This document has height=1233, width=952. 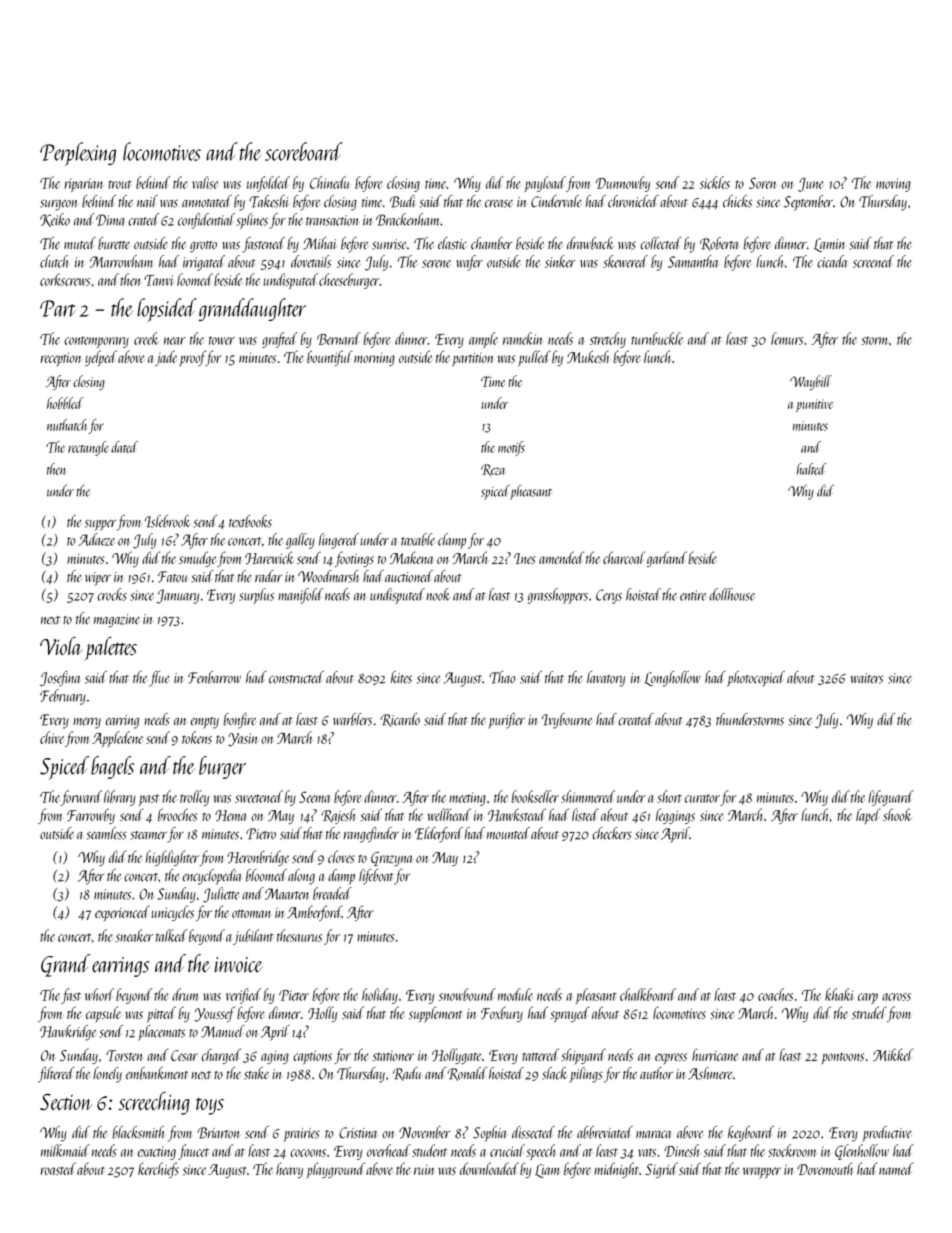 What do you see at coordinates (380, 996) in the document?
I see `holiday` at bounding box center [380, 996].
